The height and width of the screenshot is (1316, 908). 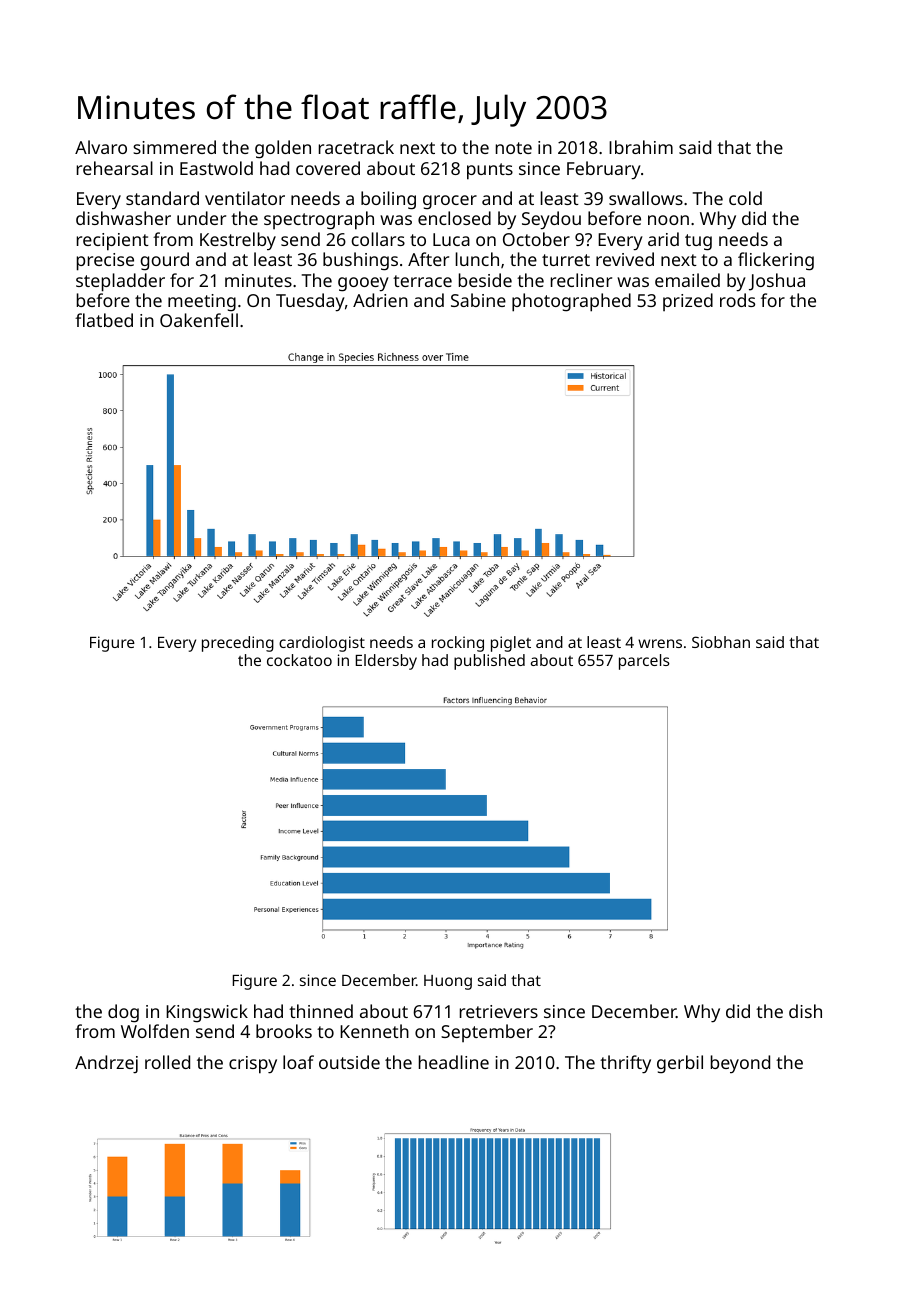 I want to click on preceding, so click(x=238, y=644).
